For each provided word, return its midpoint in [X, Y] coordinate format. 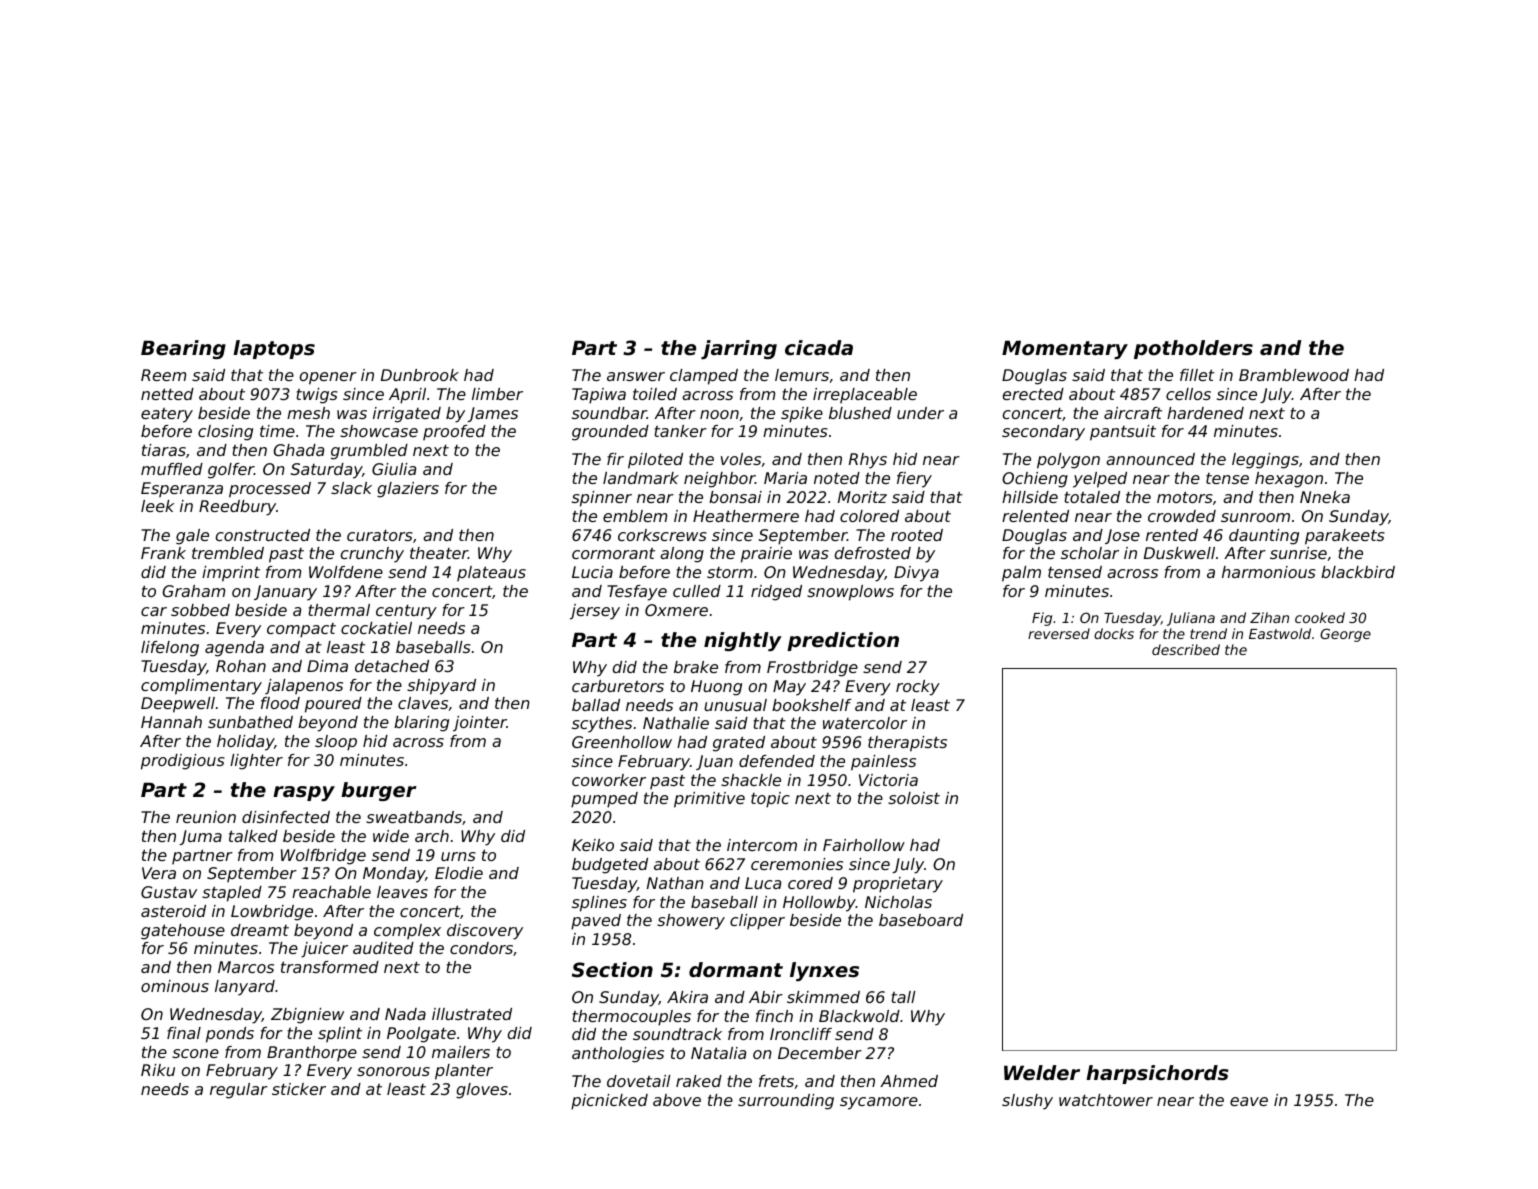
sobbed [200, 610]
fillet [1197, 375]
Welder [1042, 1073]
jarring [739, 349]
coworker [609, 780]
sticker [299, 1089]
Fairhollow [864, 845]
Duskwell [1179, 553]
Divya [916, 574]
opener [328, 378]
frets [776, 1081]
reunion [206, 817]
